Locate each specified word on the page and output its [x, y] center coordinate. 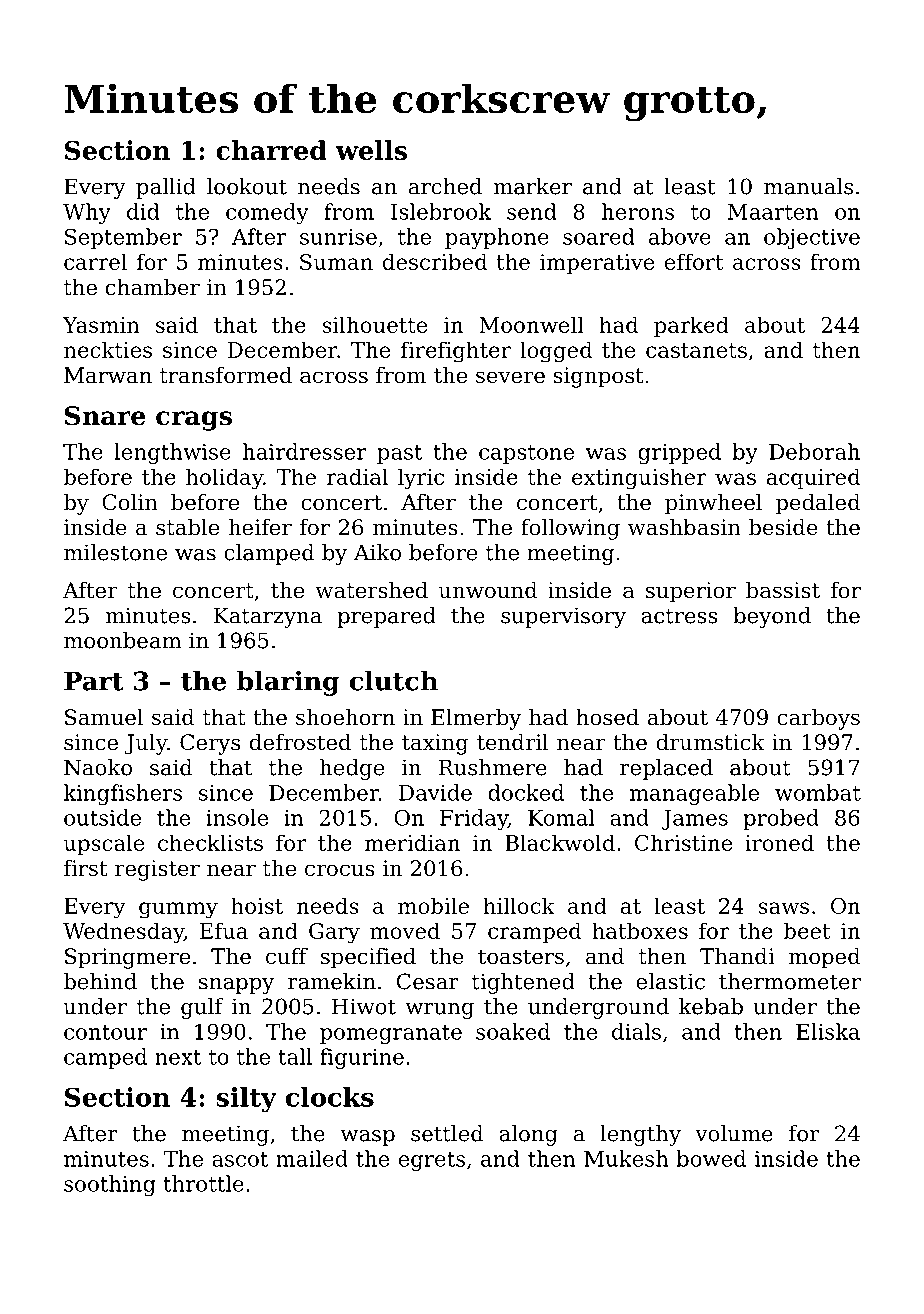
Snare [105, 416]
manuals [808, 186]
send [532, 211]
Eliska [828, 1031]
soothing [110, 1185]
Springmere [127, 958]
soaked [513, 1031]
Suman [336, 262]
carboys [819, 719]
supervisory [563, 617]
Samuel [104, 717]
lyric [421, 479]
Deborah [814, 451]
